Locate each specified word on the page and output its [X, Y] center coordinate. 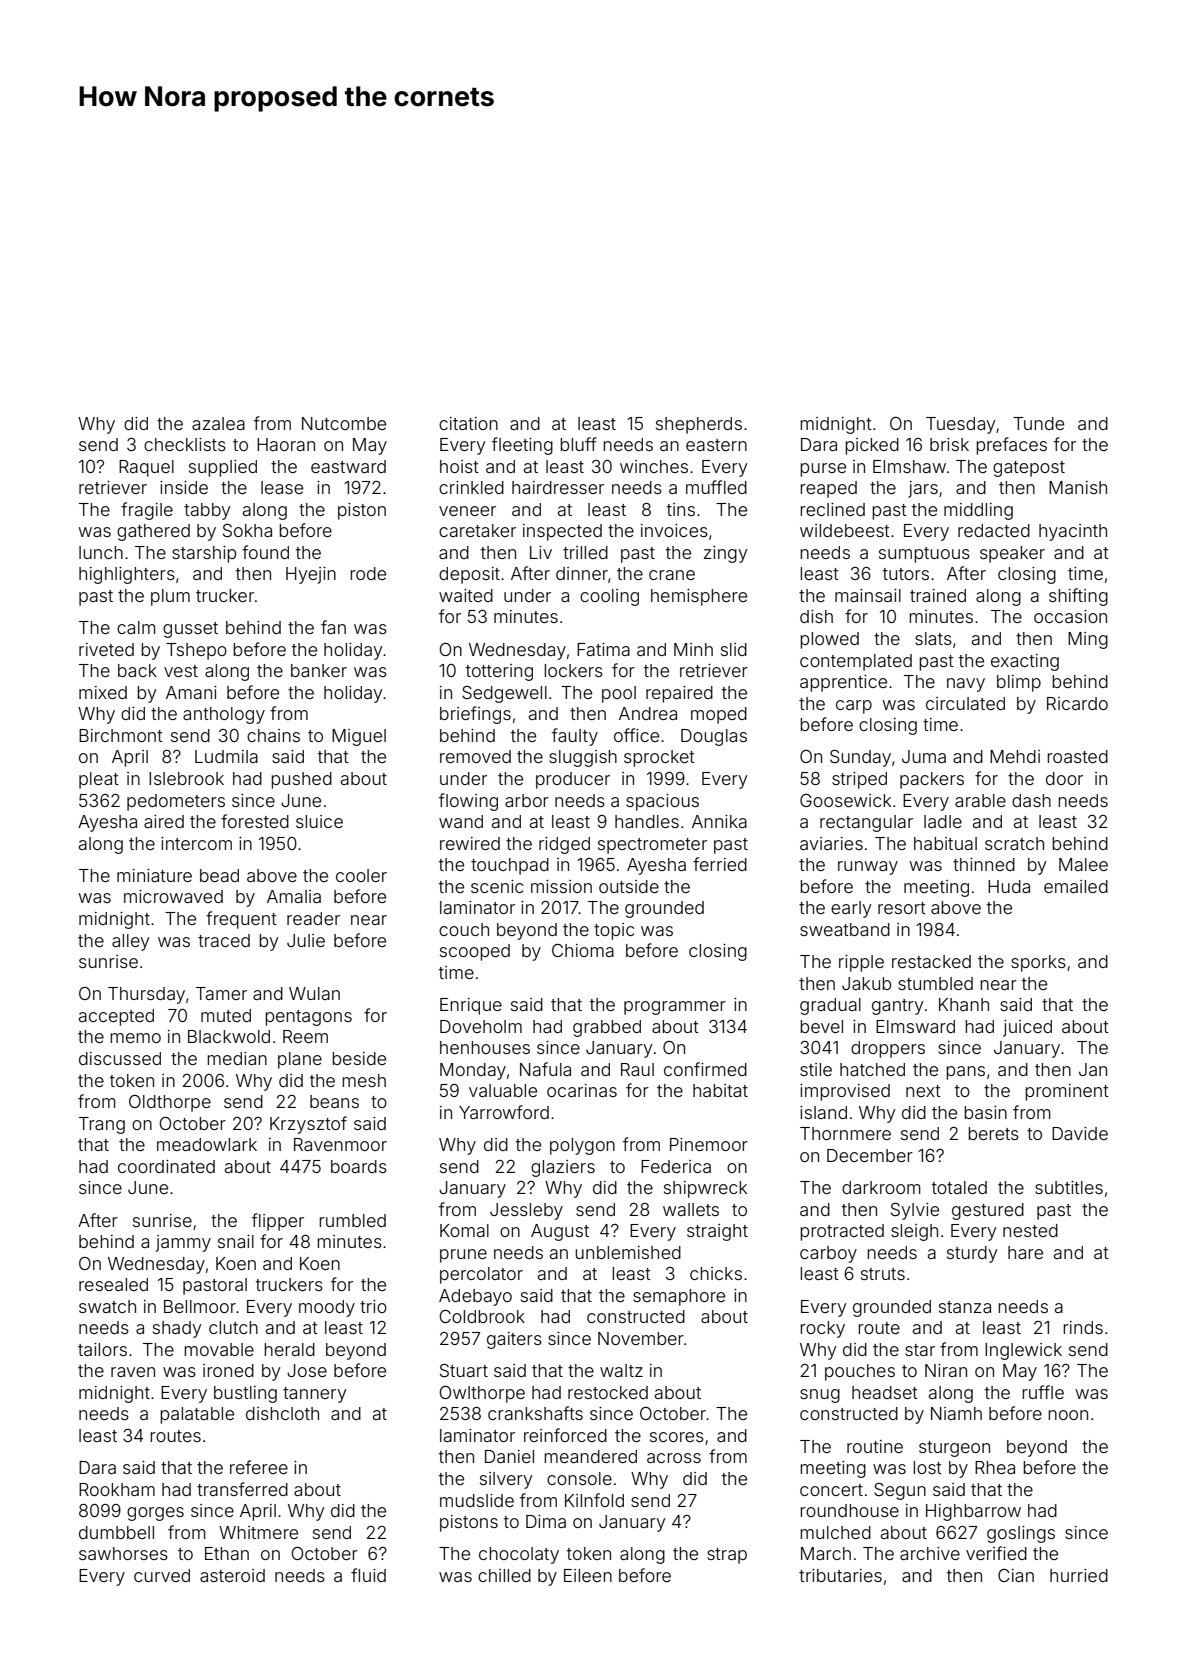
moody [327, 1308]
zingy [725, 554]
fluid [368, 1575]
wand [461, 821]
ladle [943, 821]
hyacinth [1073, 532]
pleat [99, 780]
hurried [1079, 1575]
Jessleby [526, 1211]
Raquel [146, 468]
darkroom [881, 1187]
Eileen [588, 1575]
